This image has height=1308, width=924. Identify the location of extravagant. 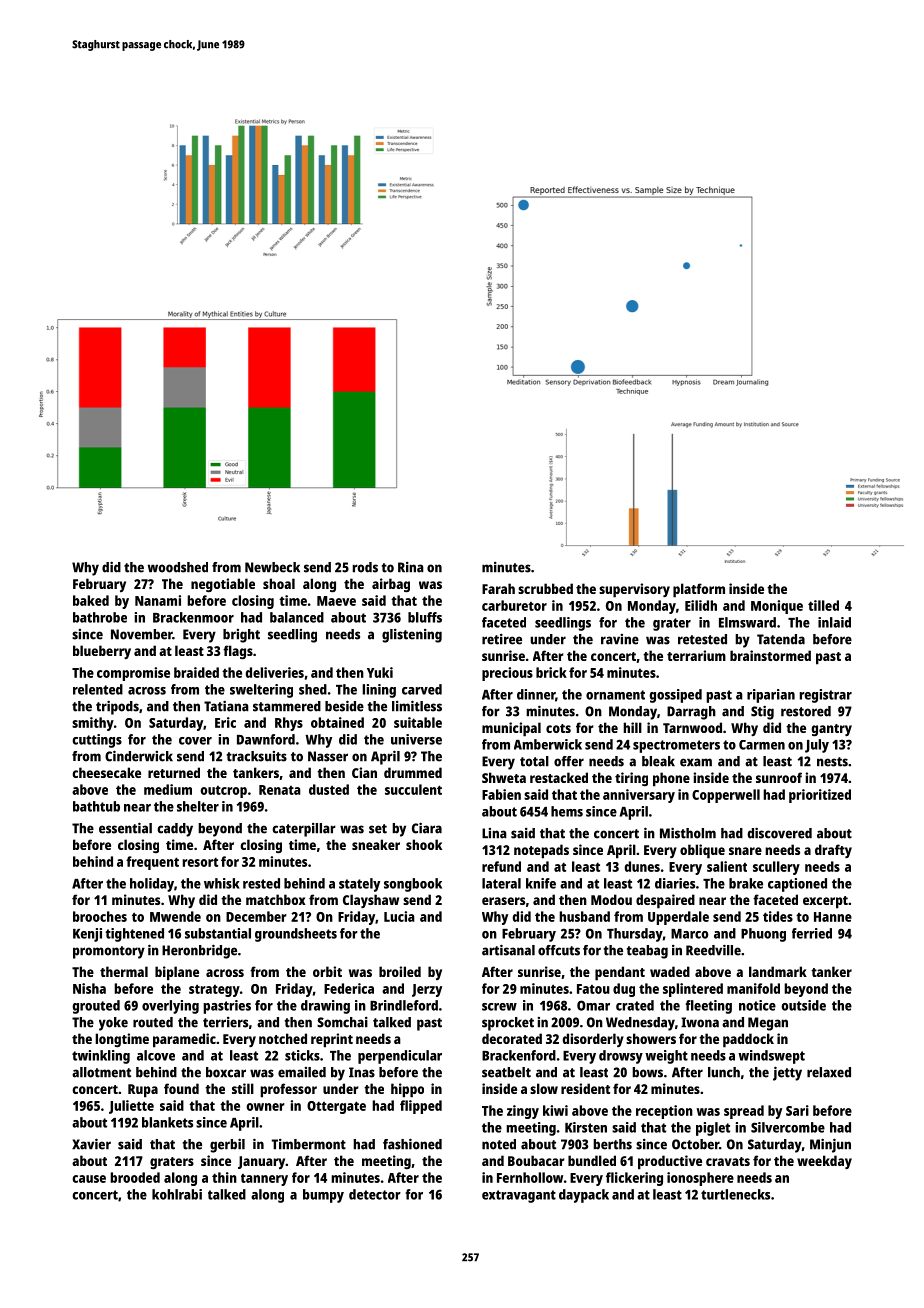
(519, 1196).
